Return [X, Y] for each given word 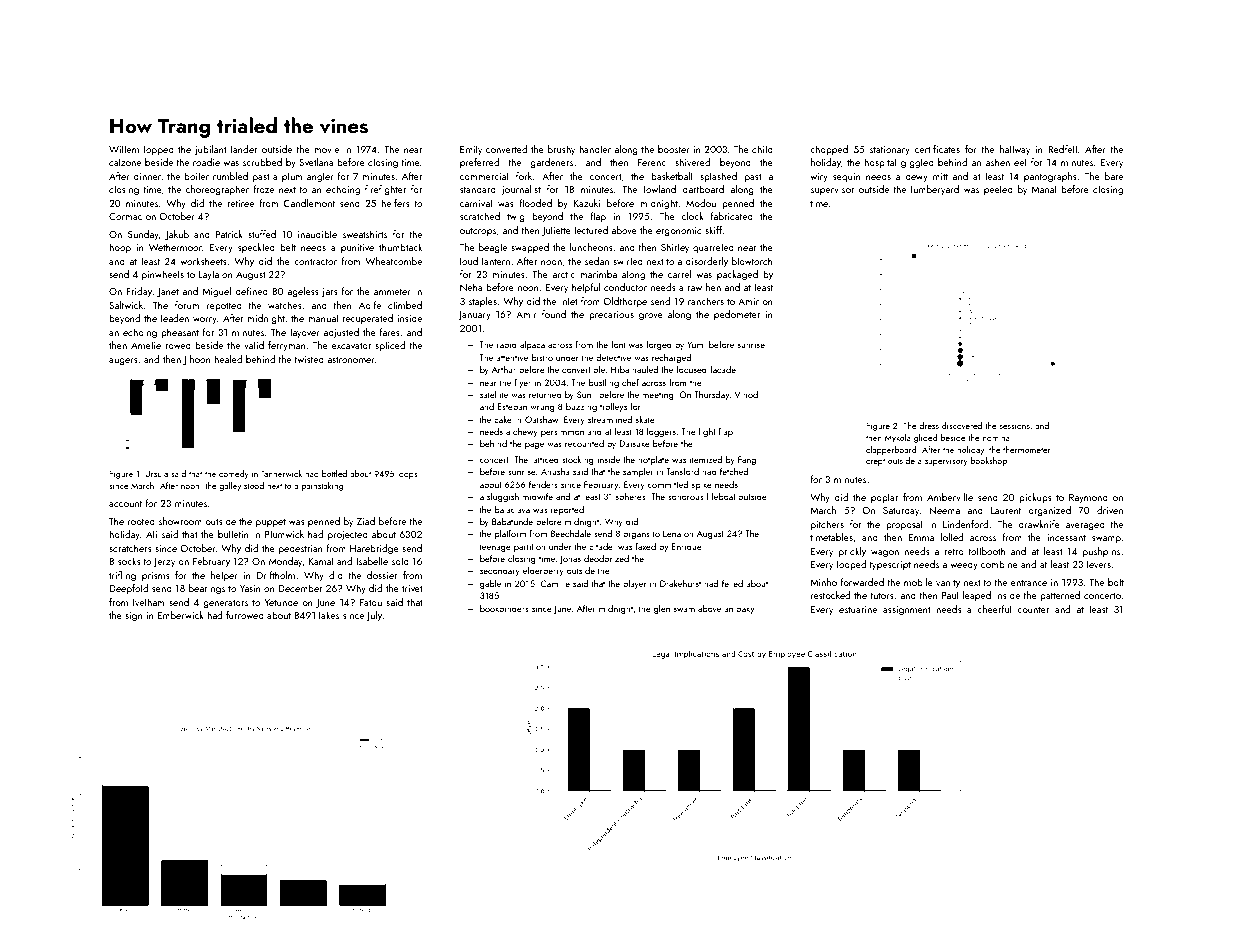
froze [263, 189]
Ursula [156, 473]
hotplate [653, 460]
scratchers [130, 548]
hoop [120, 248]
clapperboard [891, 450]
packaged [737, 275]
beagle [493, 248]
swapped [530, 248]
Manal [1044, 189]
